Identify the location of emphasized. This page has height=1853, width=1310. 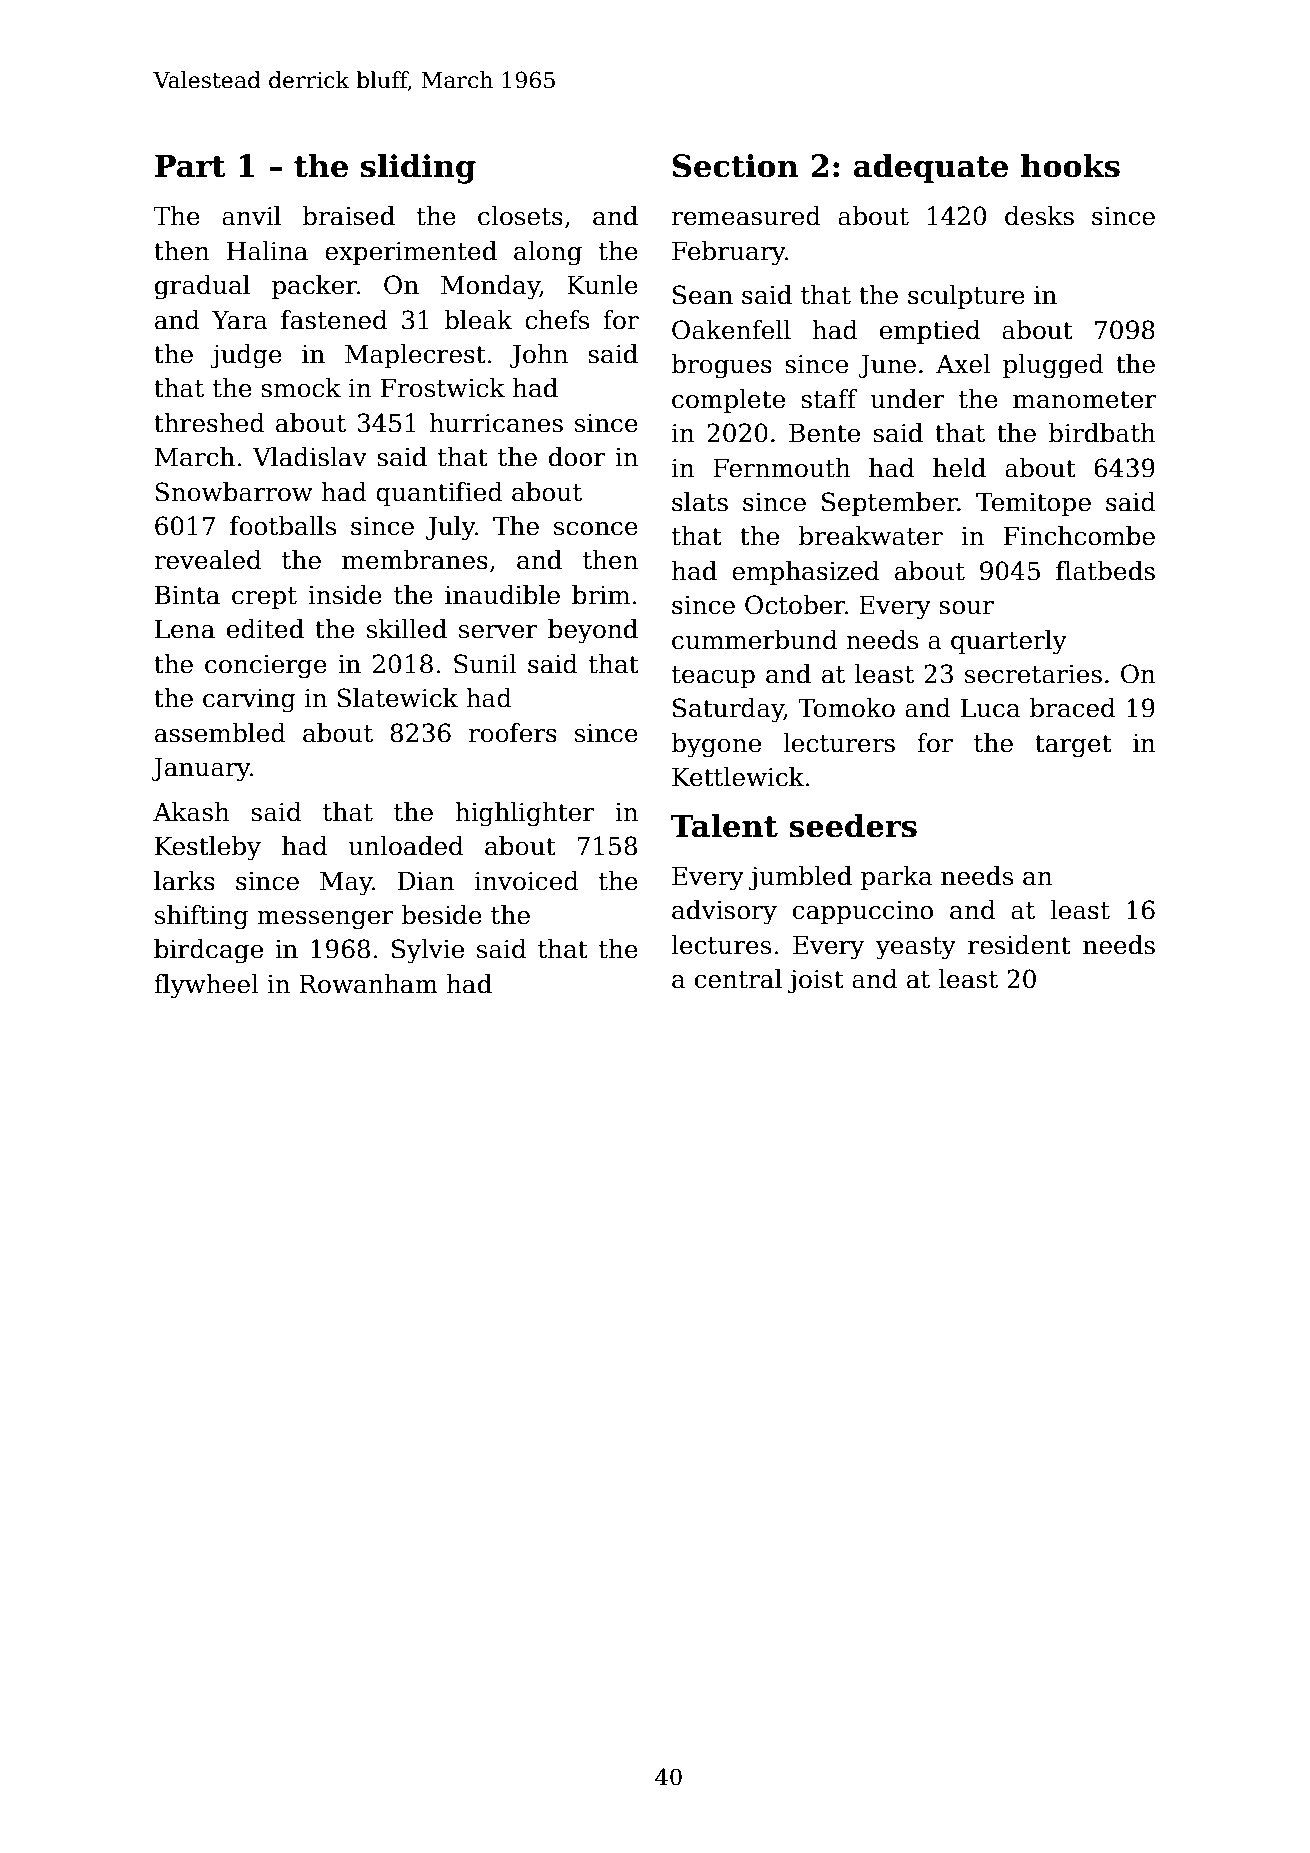
(805, 573).
